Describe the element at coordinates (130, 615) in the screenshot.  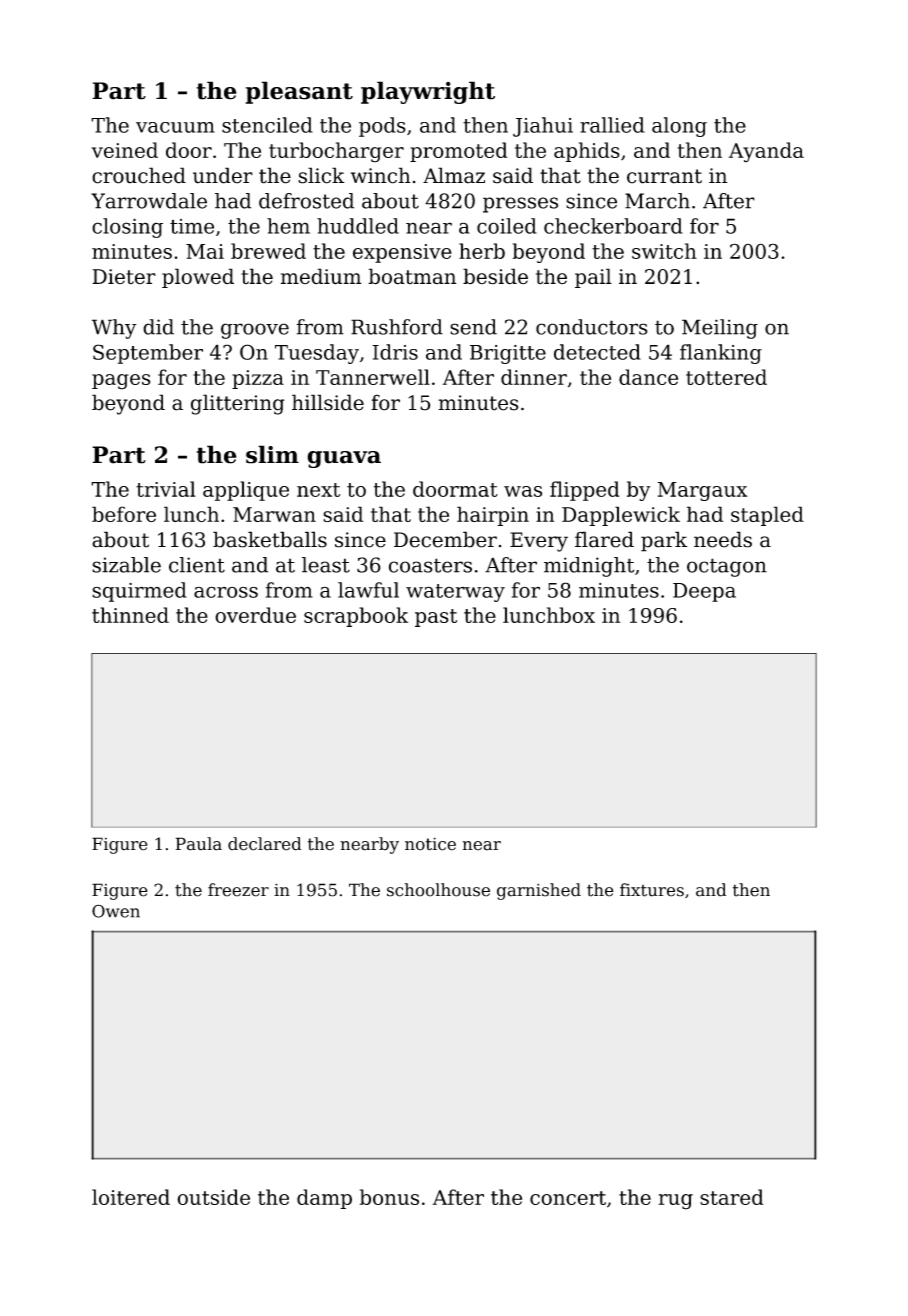
I see `thinned` at that location.
